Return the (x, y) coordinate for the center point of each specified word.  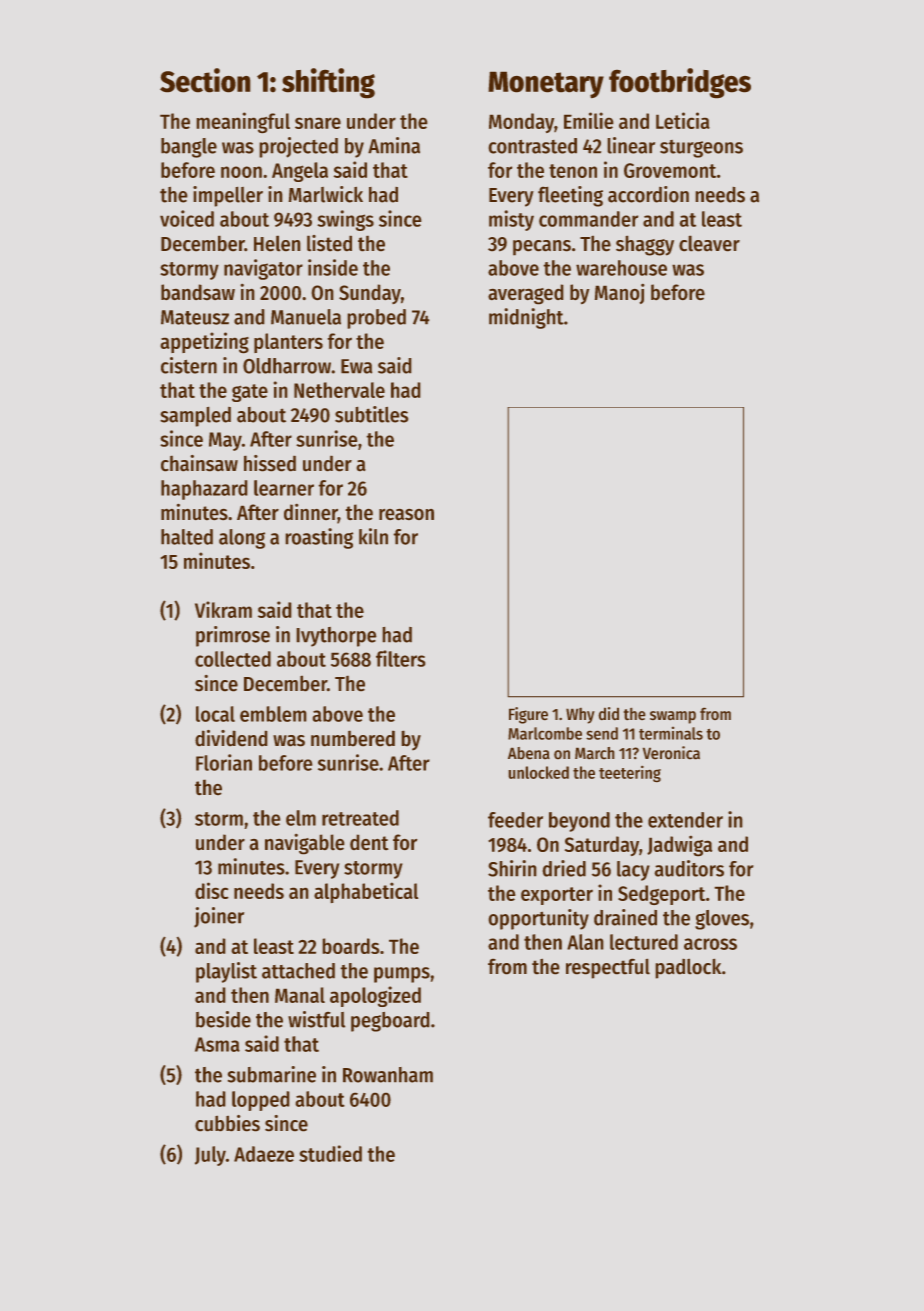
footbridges (680, 83)
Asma (217, 1044)
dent (369, 842)
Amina (394, 145)
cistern (189, 365)
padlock (688, 968)
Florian (224, 762)
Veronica (671, 753)
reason (406, 514)
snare (318, 123)
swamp (673, 717)
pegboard (390, 1022)
